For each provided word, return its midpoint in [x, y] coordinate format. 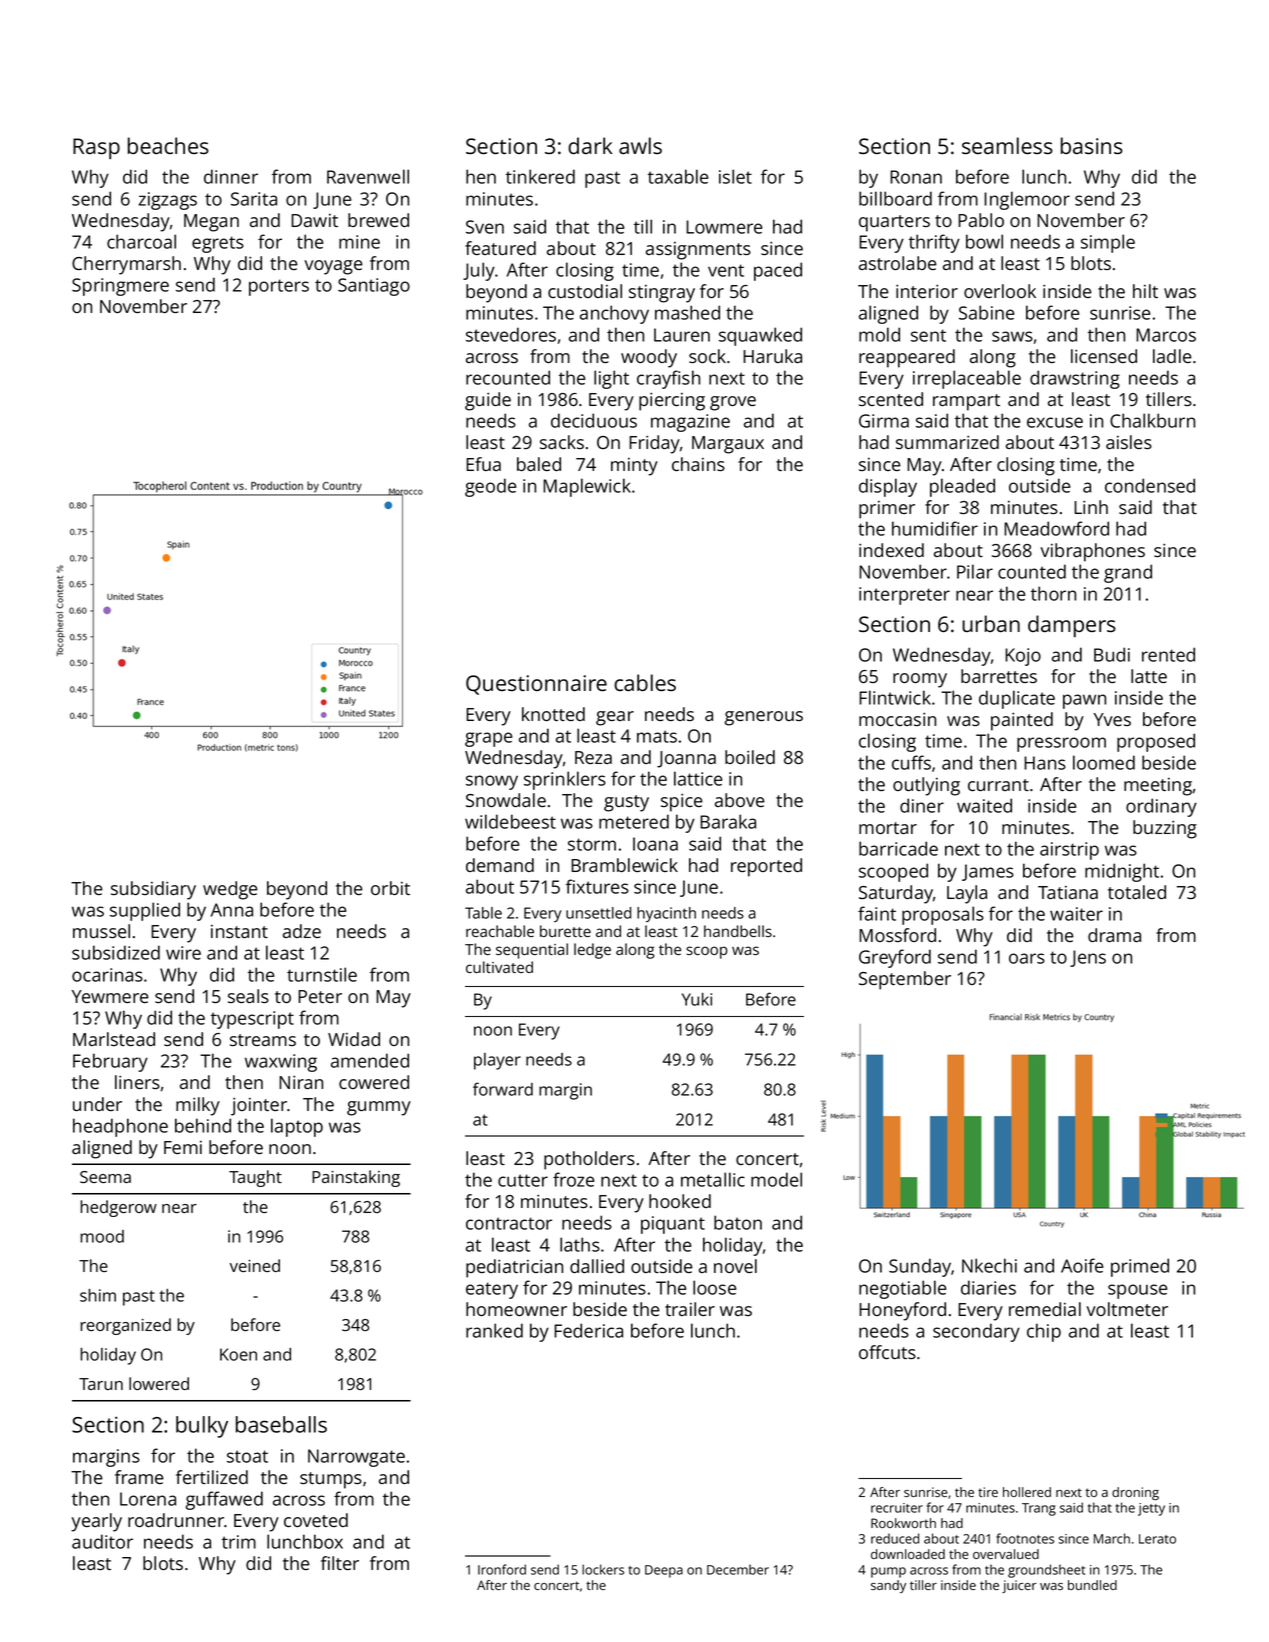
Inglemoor [1027, 200]
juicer [1019, 1586]
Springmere [120, 287]
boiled [750, 757]
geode [490, 487]
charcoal [141, 241]
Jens [1088, 958]
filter [340, 1563]
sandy [888, 1586]
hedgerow [118, 1208]
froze [573, 1179]
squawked [760, 336]
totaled [1137, 892]
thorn [1053, 593]
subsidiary [153, 890]
